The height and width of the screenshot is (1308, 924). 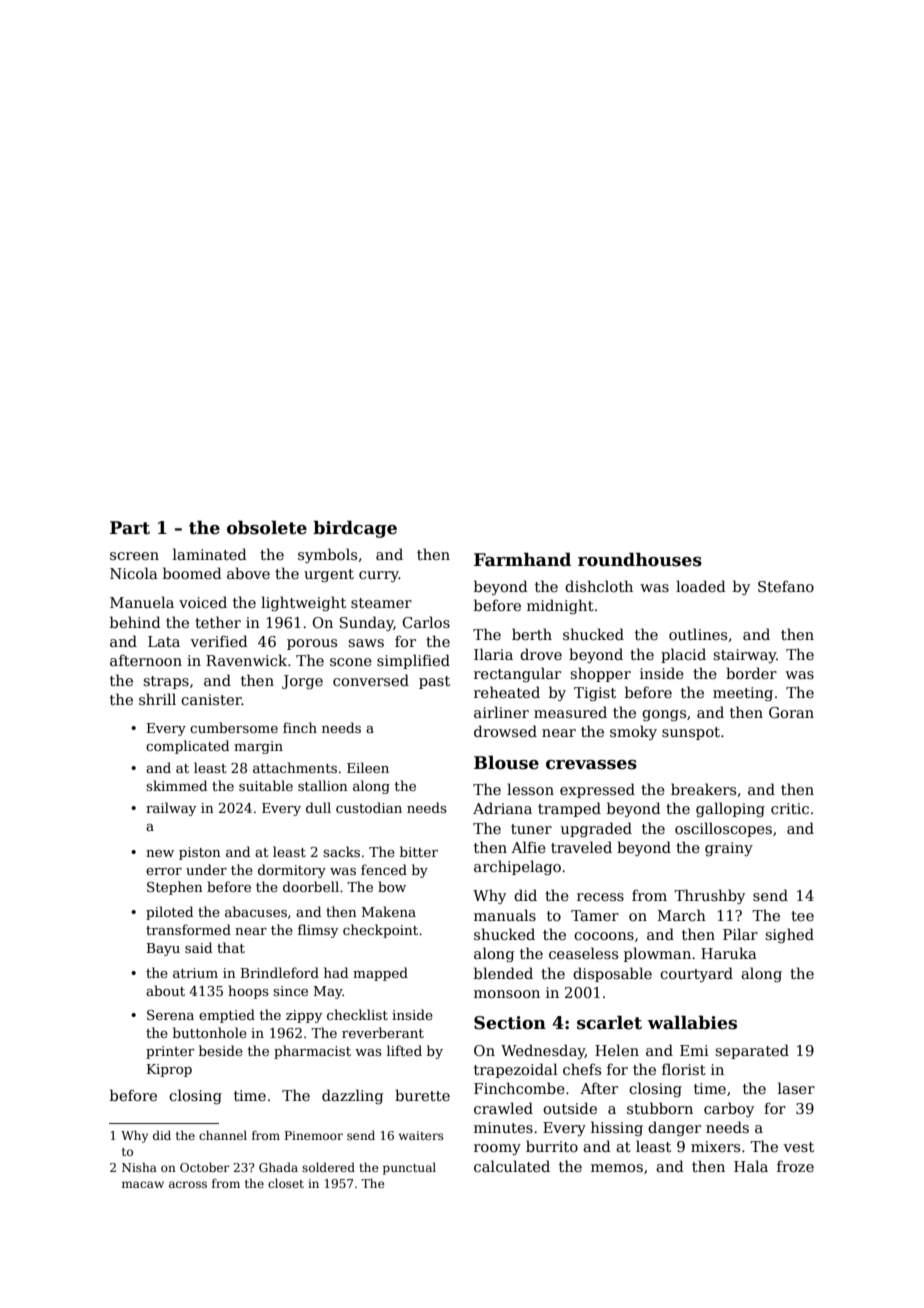 What do you see at coordinates (422, 1095) in the screenshot?
I see `burette` at bounding box center [422, 1095].
